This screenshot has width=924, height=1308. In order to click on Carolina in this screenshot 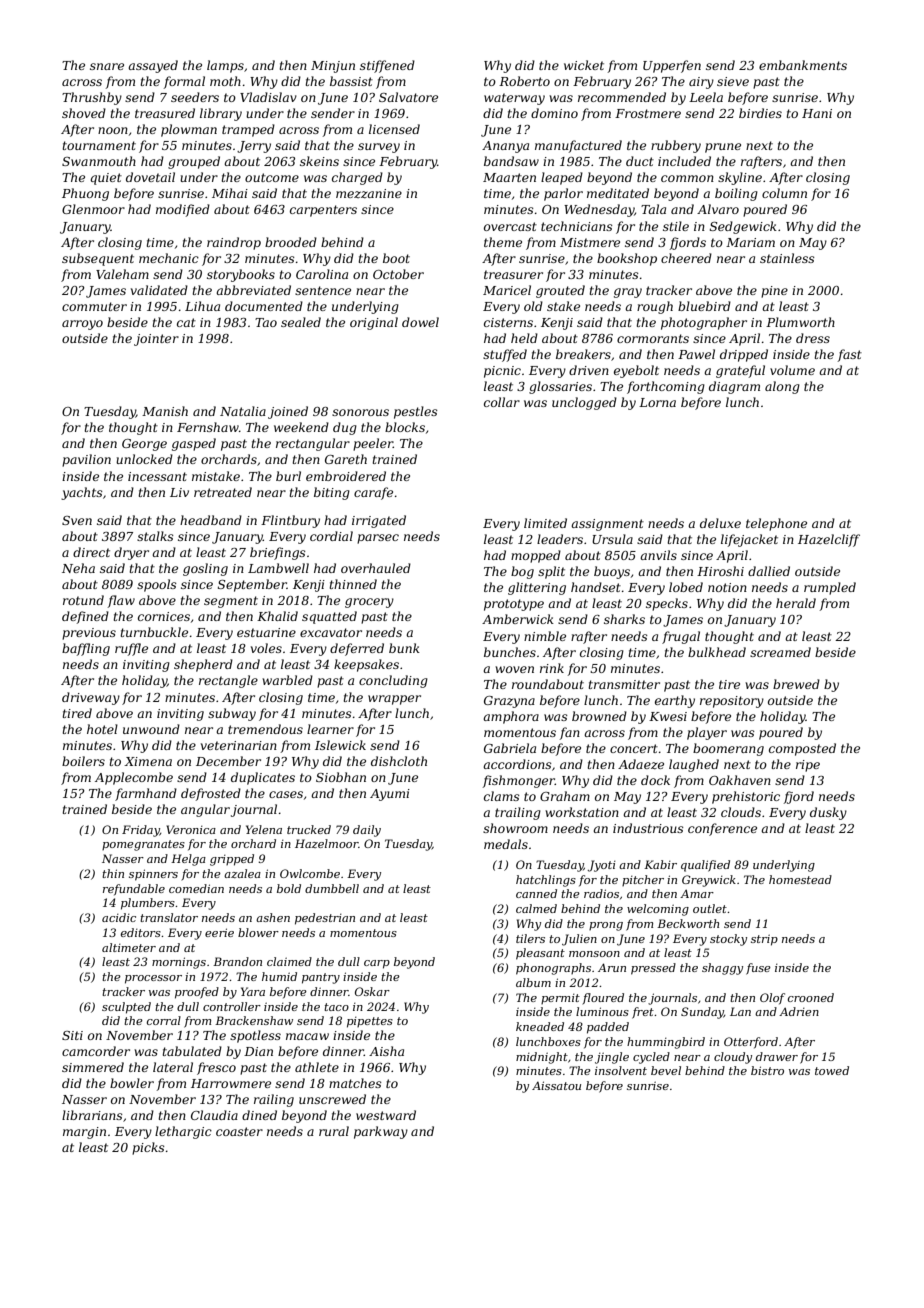, I will do `click(322, 274)`.
